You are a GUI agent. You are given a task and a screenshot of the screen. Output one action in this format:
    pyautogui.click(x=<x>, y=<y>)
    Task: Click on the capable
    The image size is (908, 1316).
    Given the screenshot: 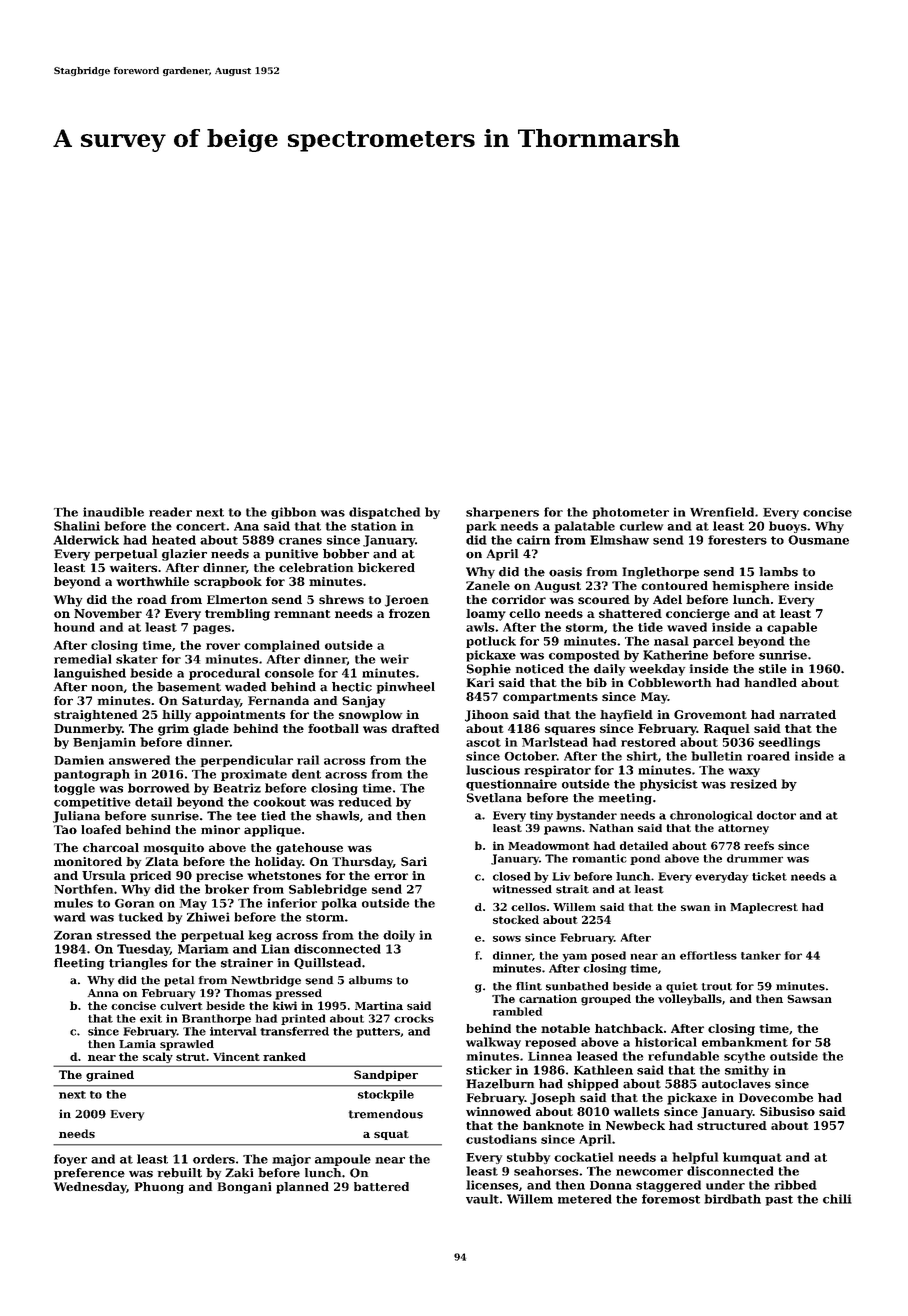 What is the action you would take?
    pyautogui.click(x=792, y=628)
